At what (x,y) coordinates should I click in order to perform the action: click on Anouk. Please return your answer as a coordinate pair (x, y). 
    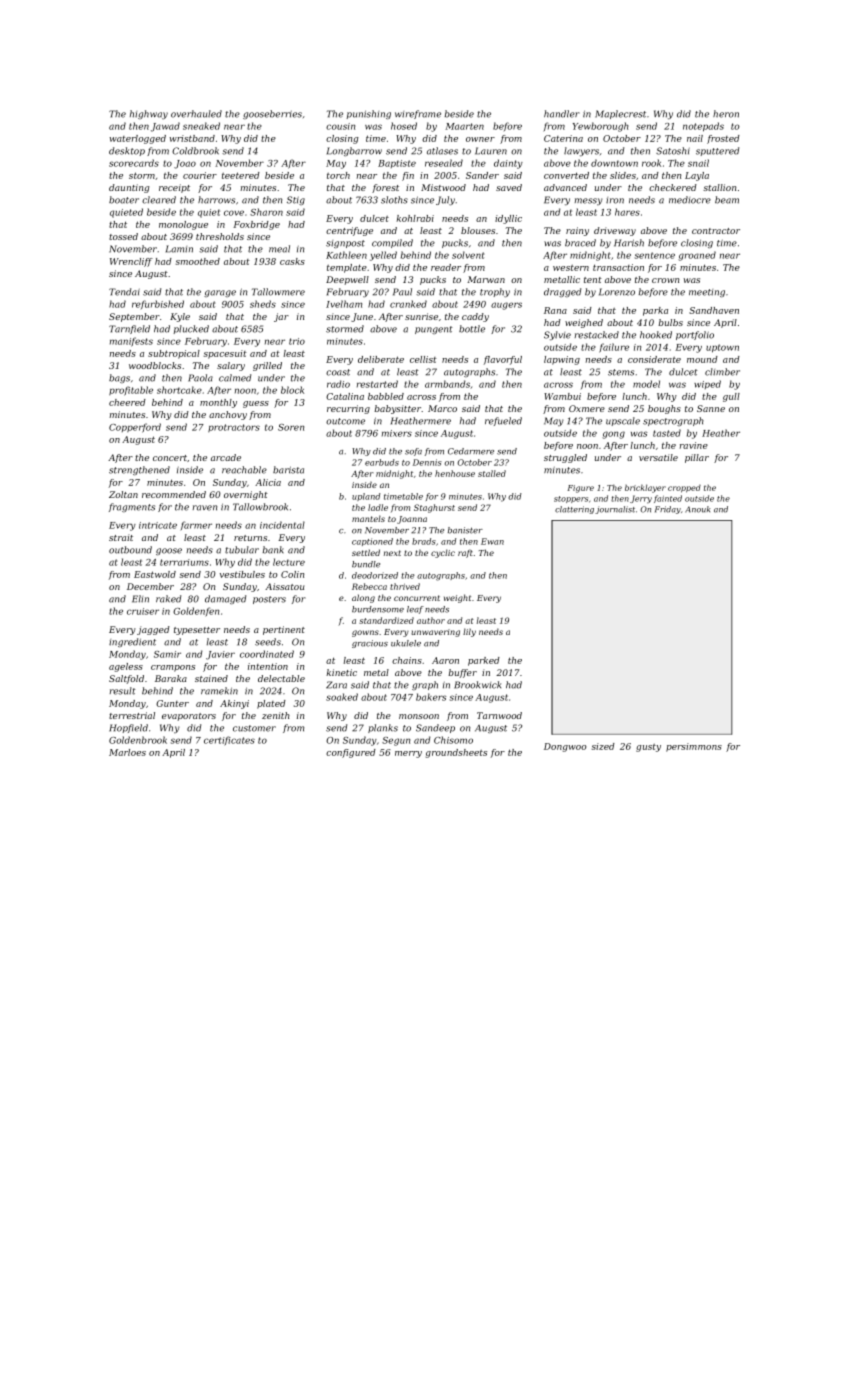
    Looking at the image, I should click on (697, 509).
